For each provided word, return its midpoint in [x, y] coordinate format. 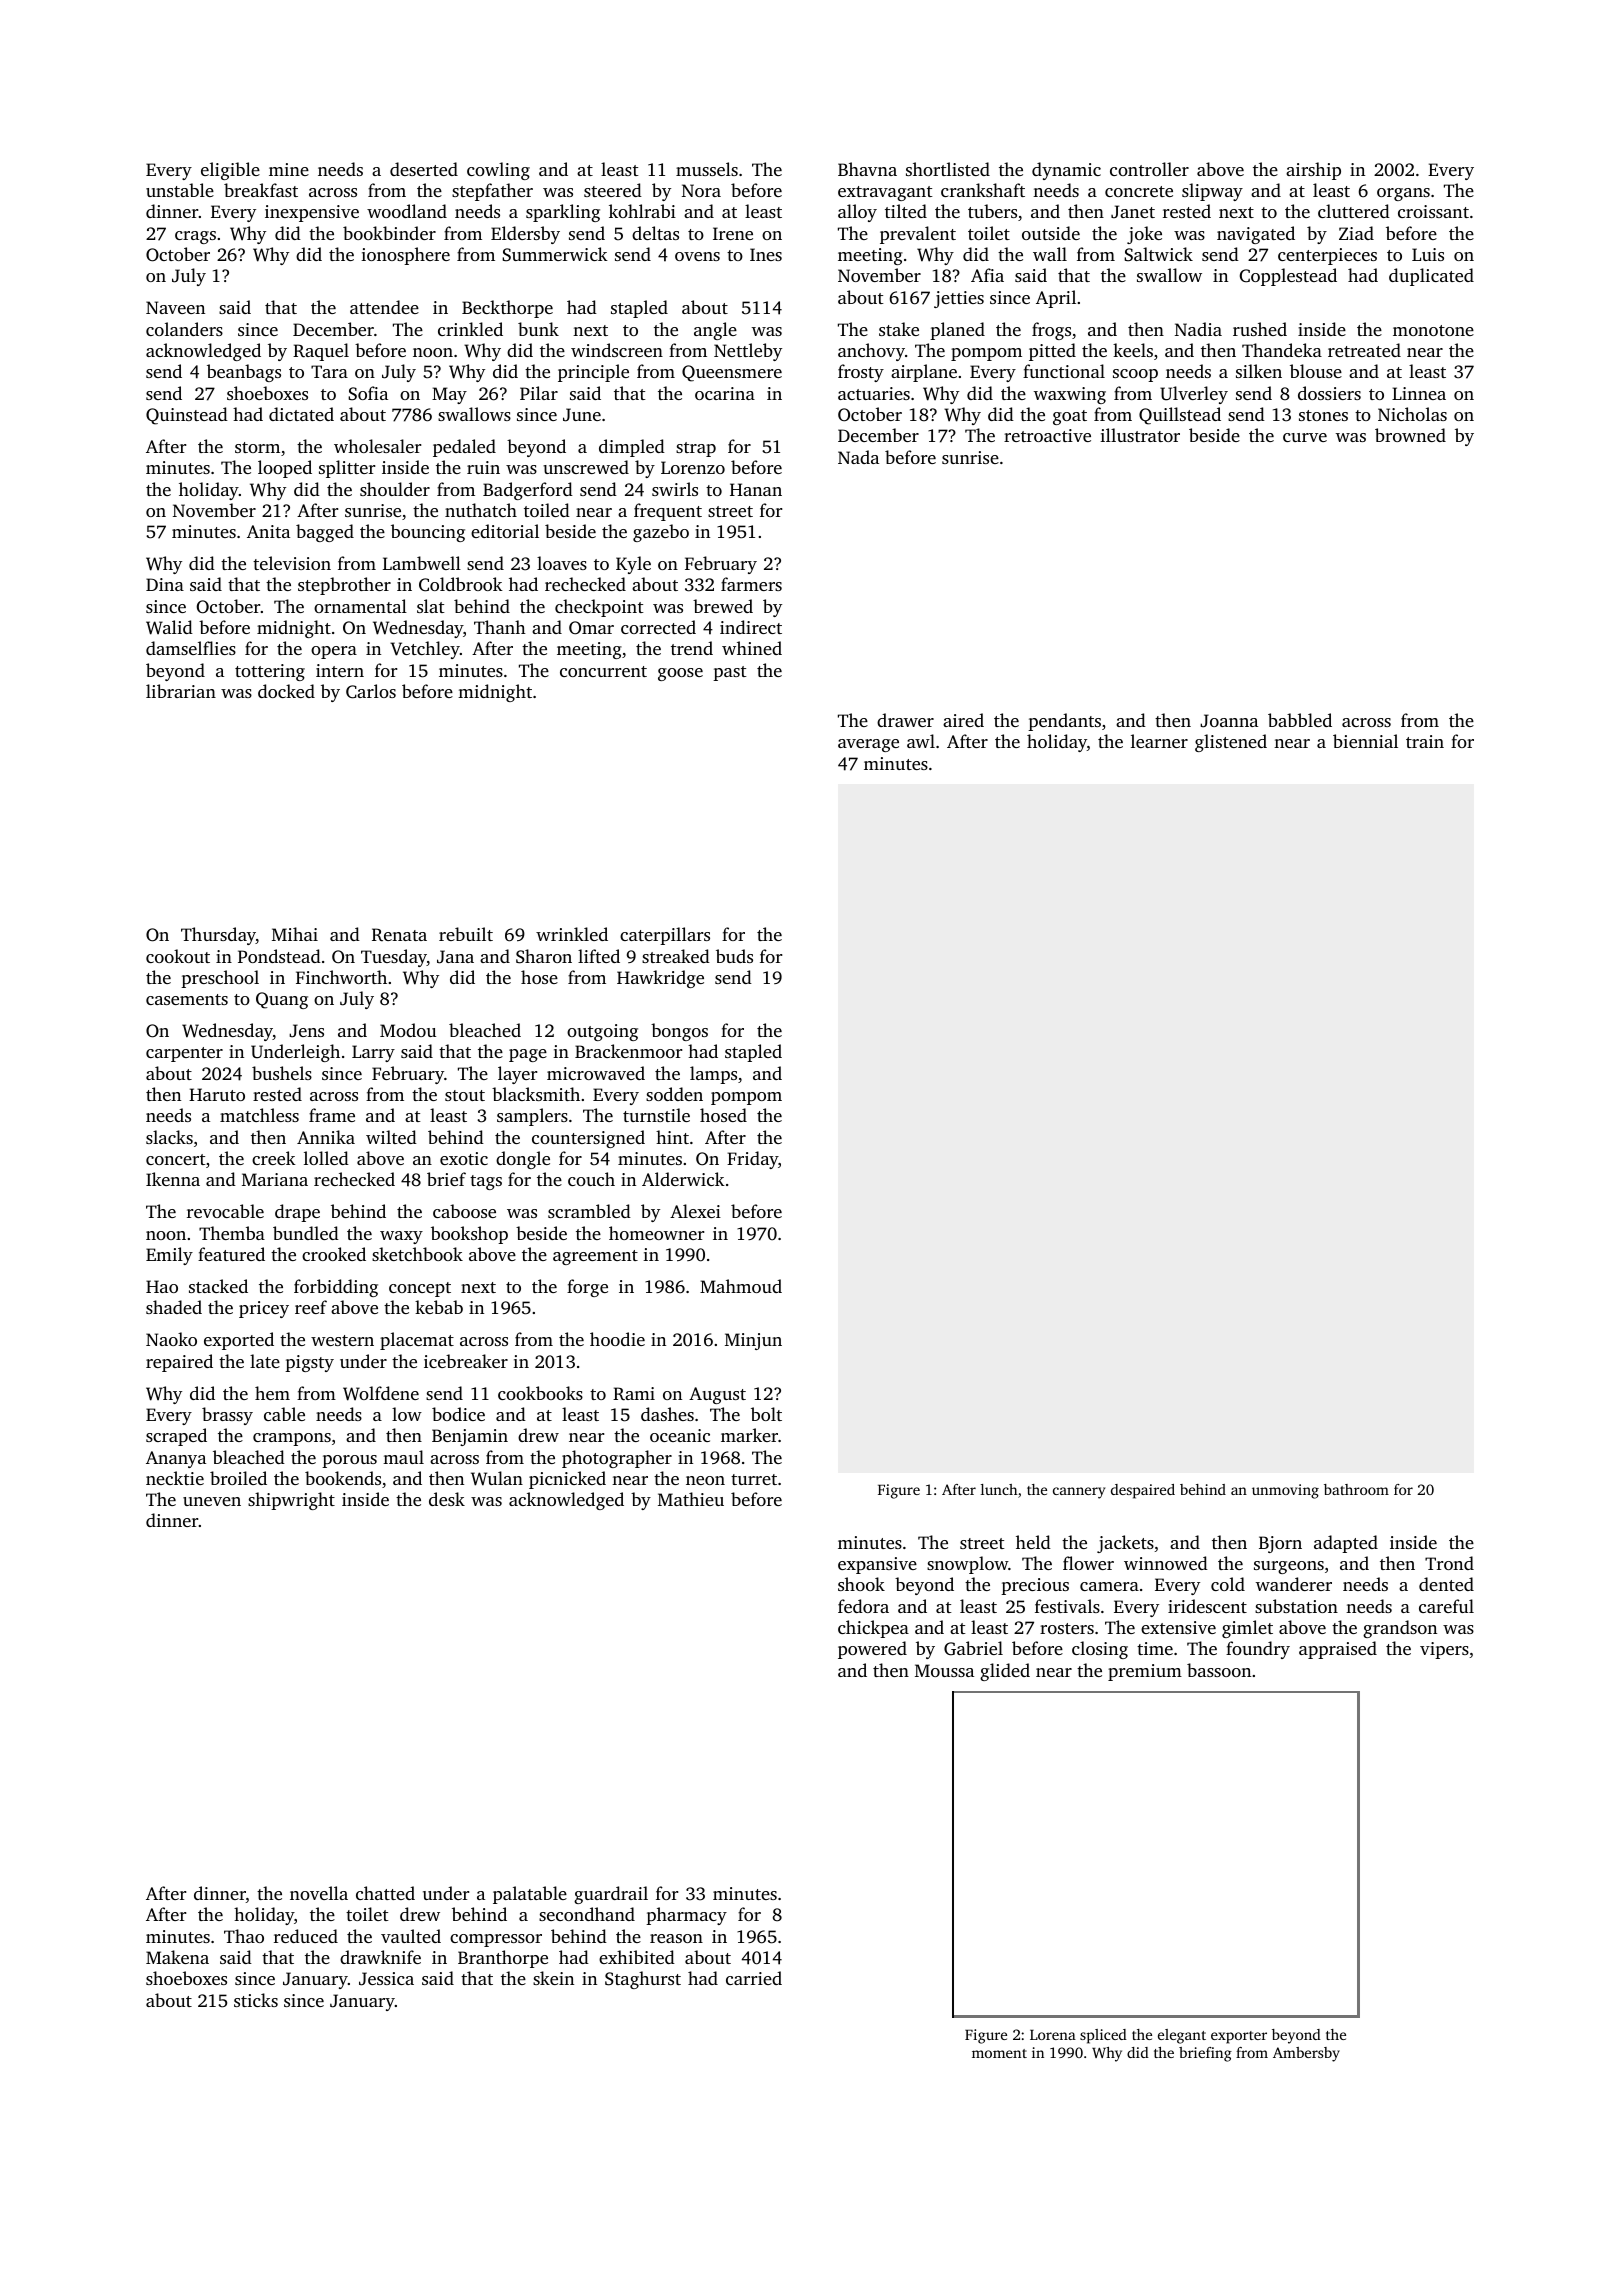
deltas [655, 233]
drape [297, 1213]
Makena [177, 1957]
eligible [230, 171]
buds [734, 956]
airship [1313, 171]
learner [1159, 741]
